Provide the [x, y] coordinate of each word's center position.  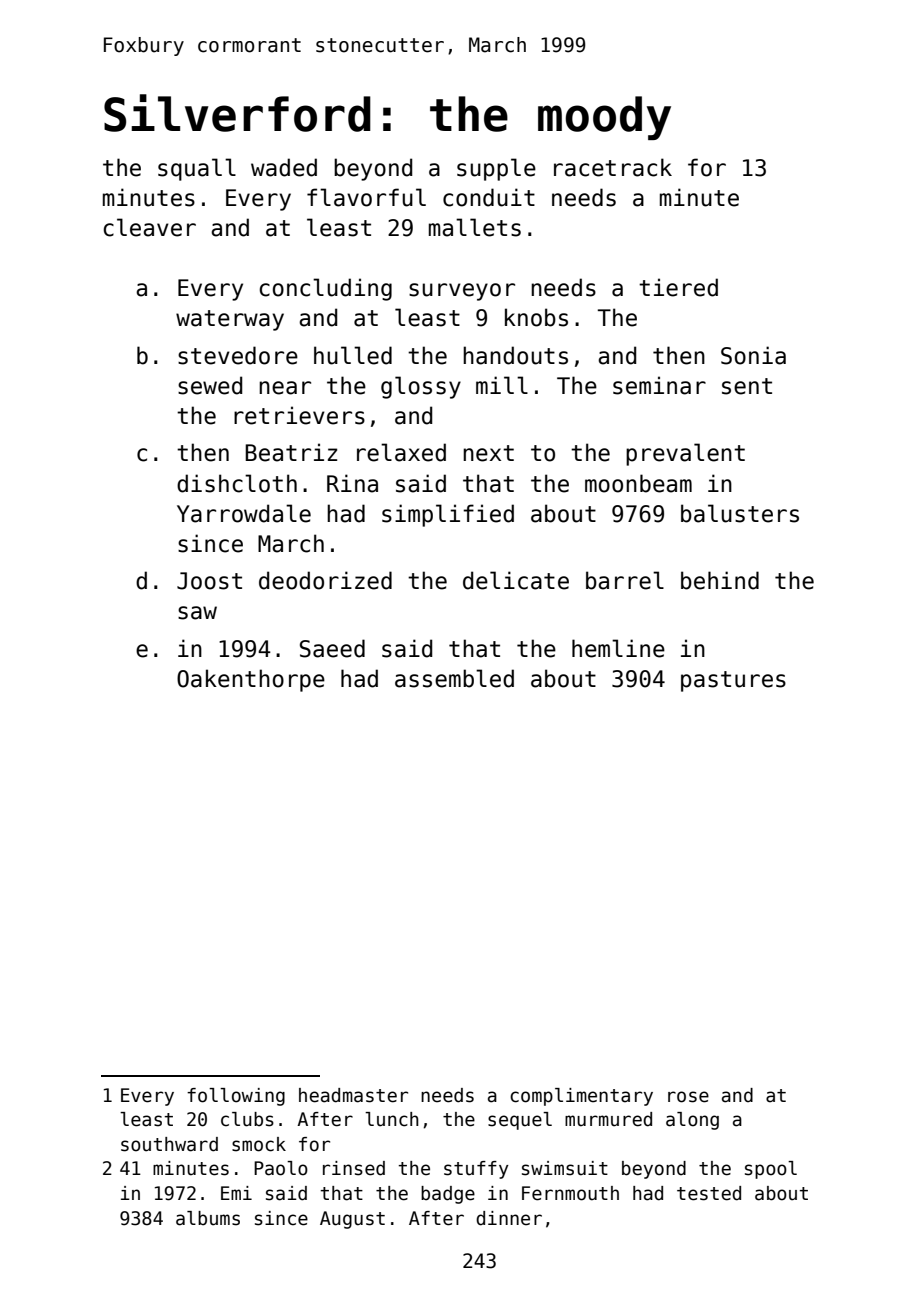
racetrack [613, 167]
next [488, 453]
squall [197, 169]
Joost [209, 581]
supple [496, 169]
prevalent [685, 454]
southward [169, 1144]
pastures [733, 681]
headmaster [353, 1095]
